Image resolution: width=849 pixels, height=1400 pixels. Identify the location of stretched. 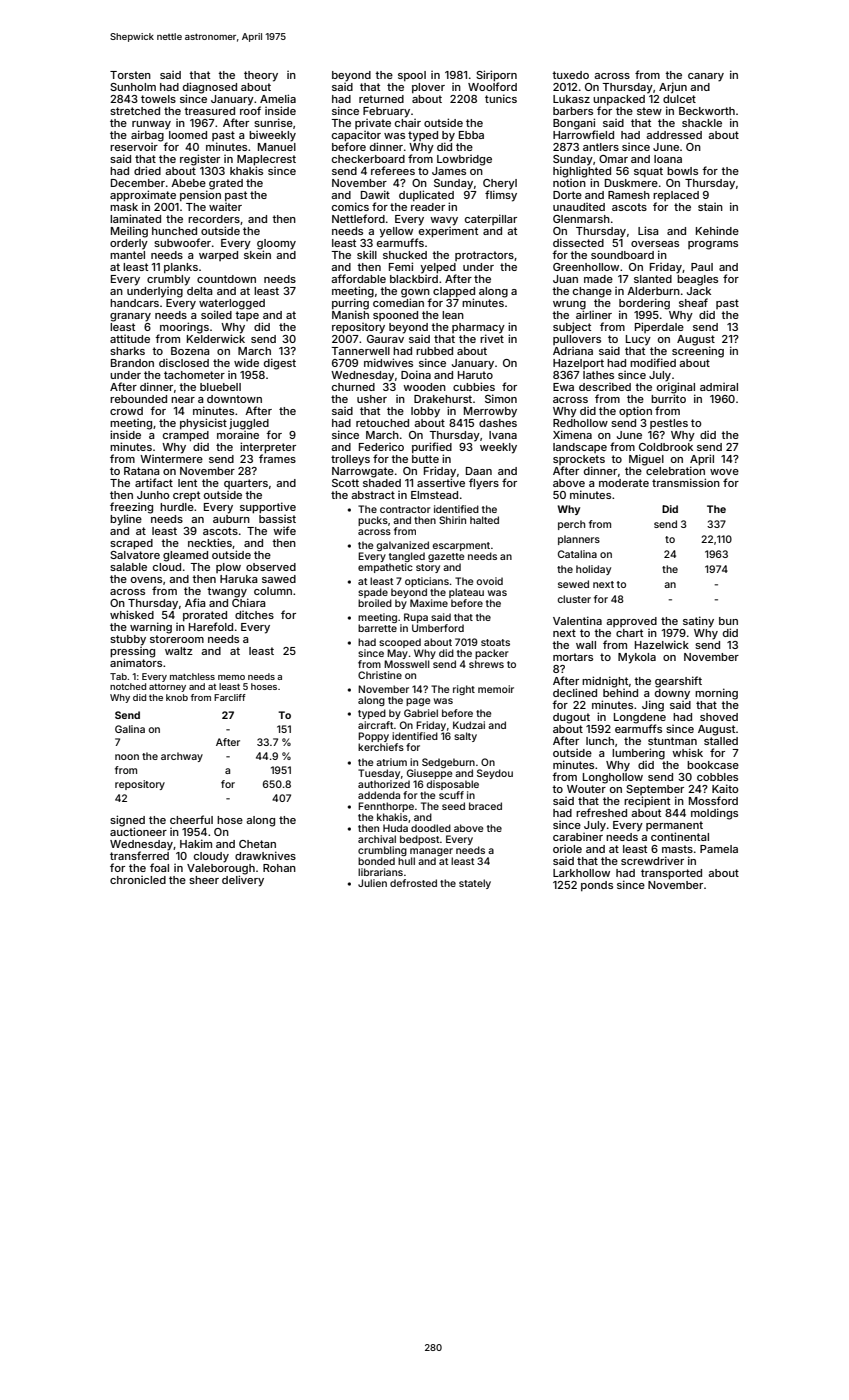
(135, 111).
